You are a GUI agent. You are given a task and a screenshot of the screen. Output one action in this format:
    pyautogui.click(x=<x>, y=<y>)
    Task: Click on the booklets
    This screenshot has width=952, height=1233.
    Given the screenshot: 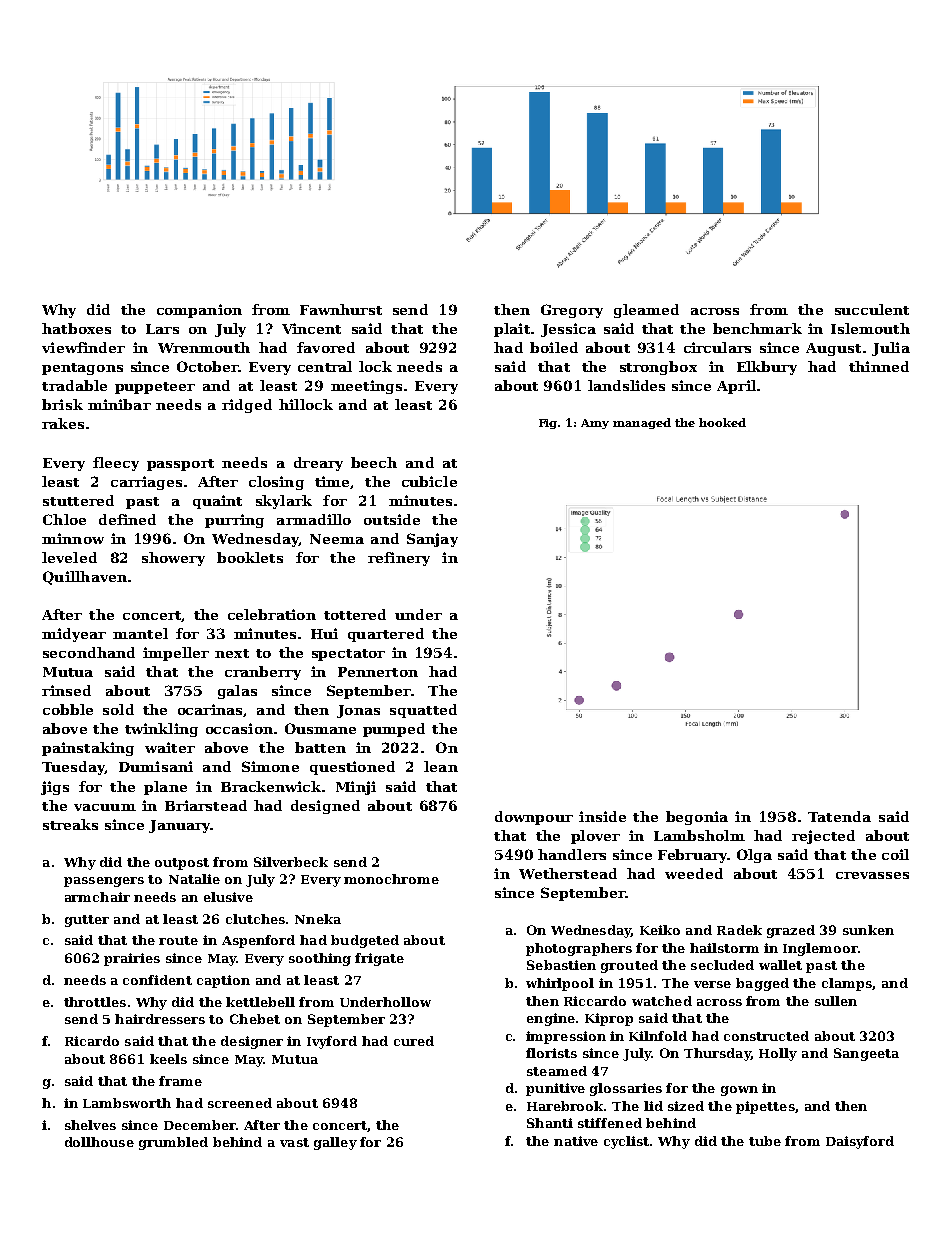 What is the action you would take?
    pyautogui.click(x=250, y=557)
